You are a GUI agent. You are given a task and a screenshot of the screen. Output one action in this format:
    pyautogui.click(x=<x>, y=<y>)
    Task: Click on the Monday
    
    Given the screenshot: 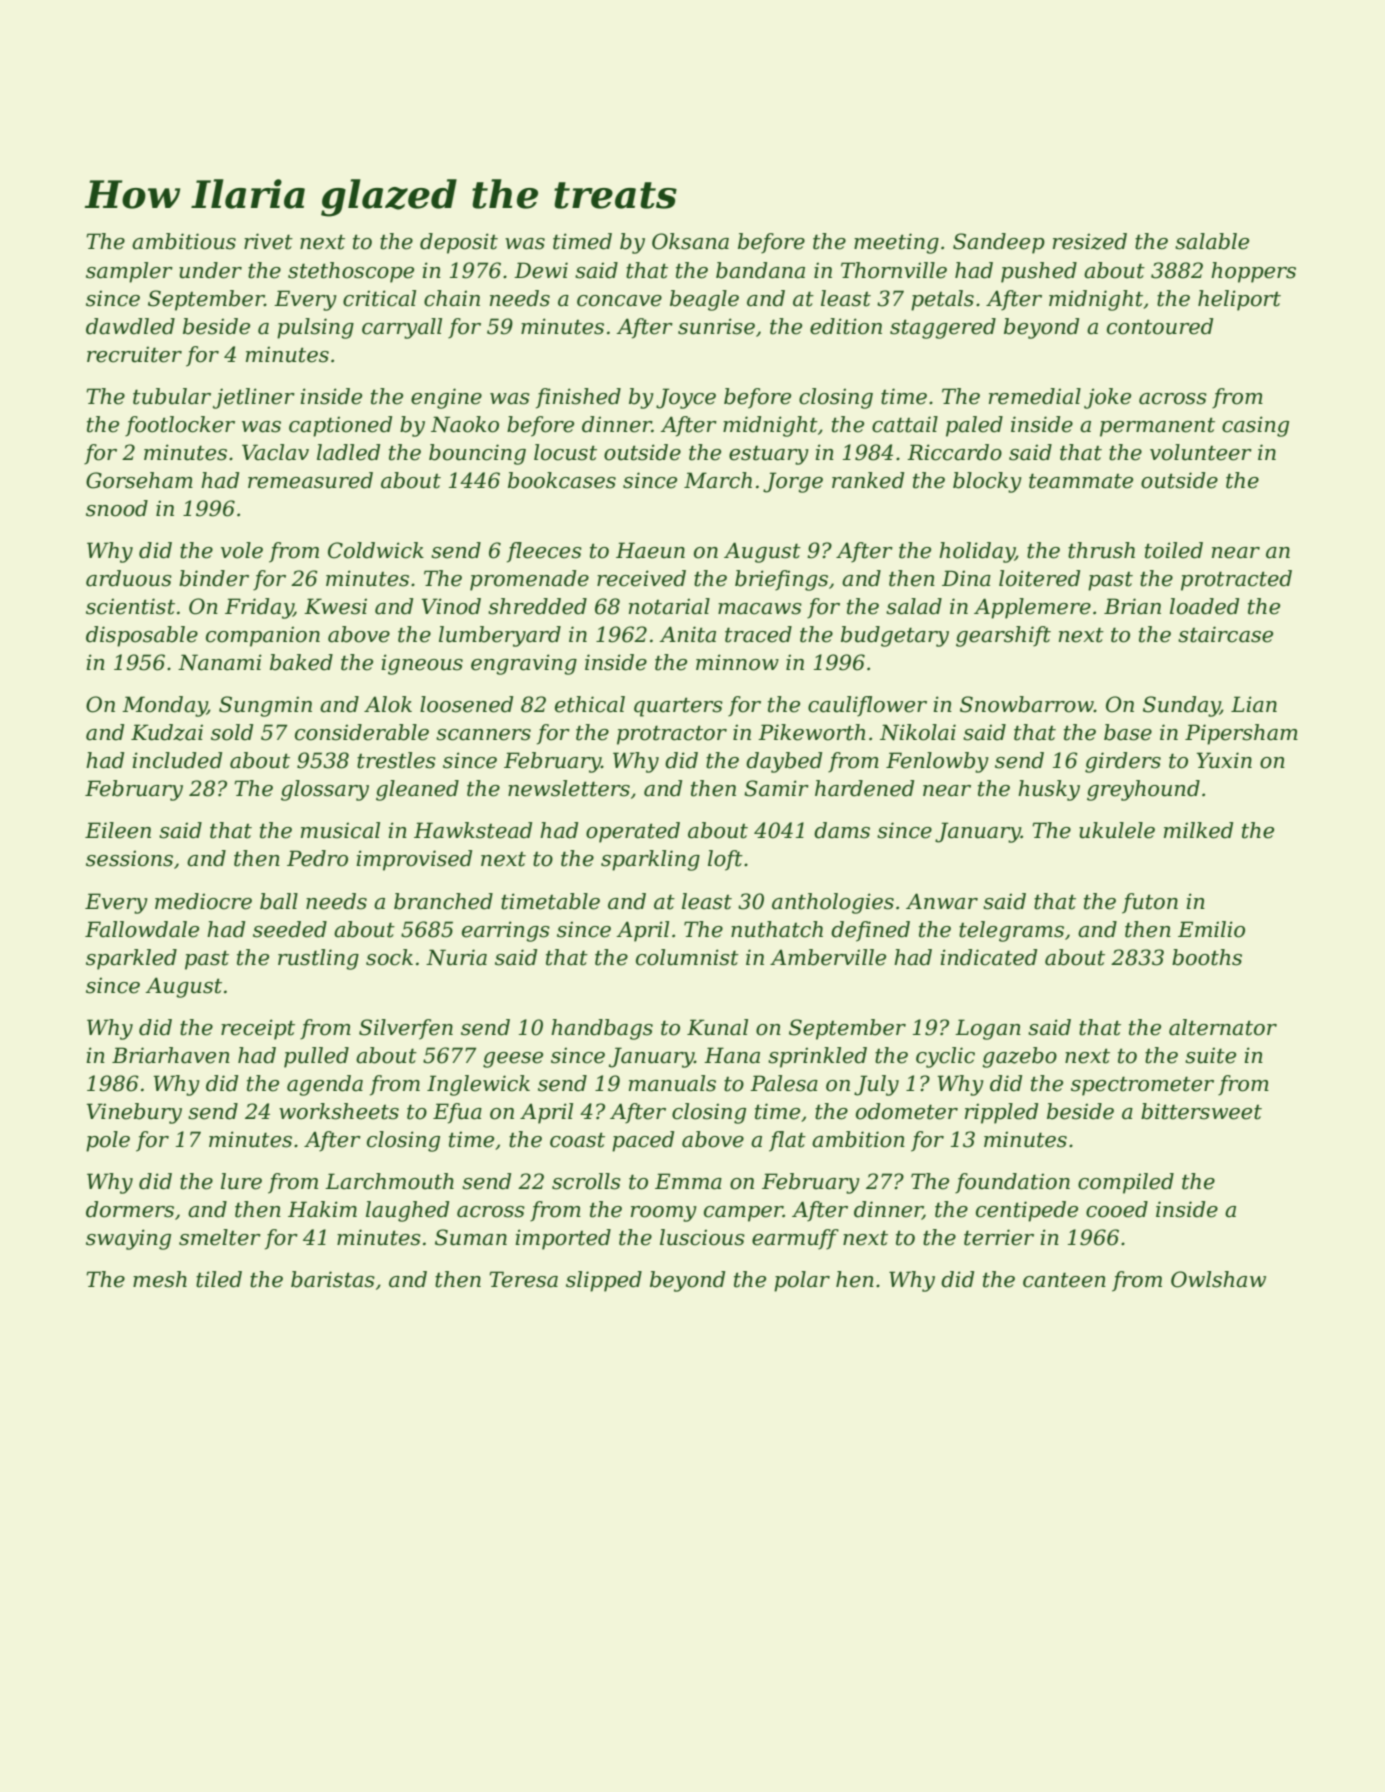 What is the action you would take?
    pyautogui.click(x=164, y=706)
